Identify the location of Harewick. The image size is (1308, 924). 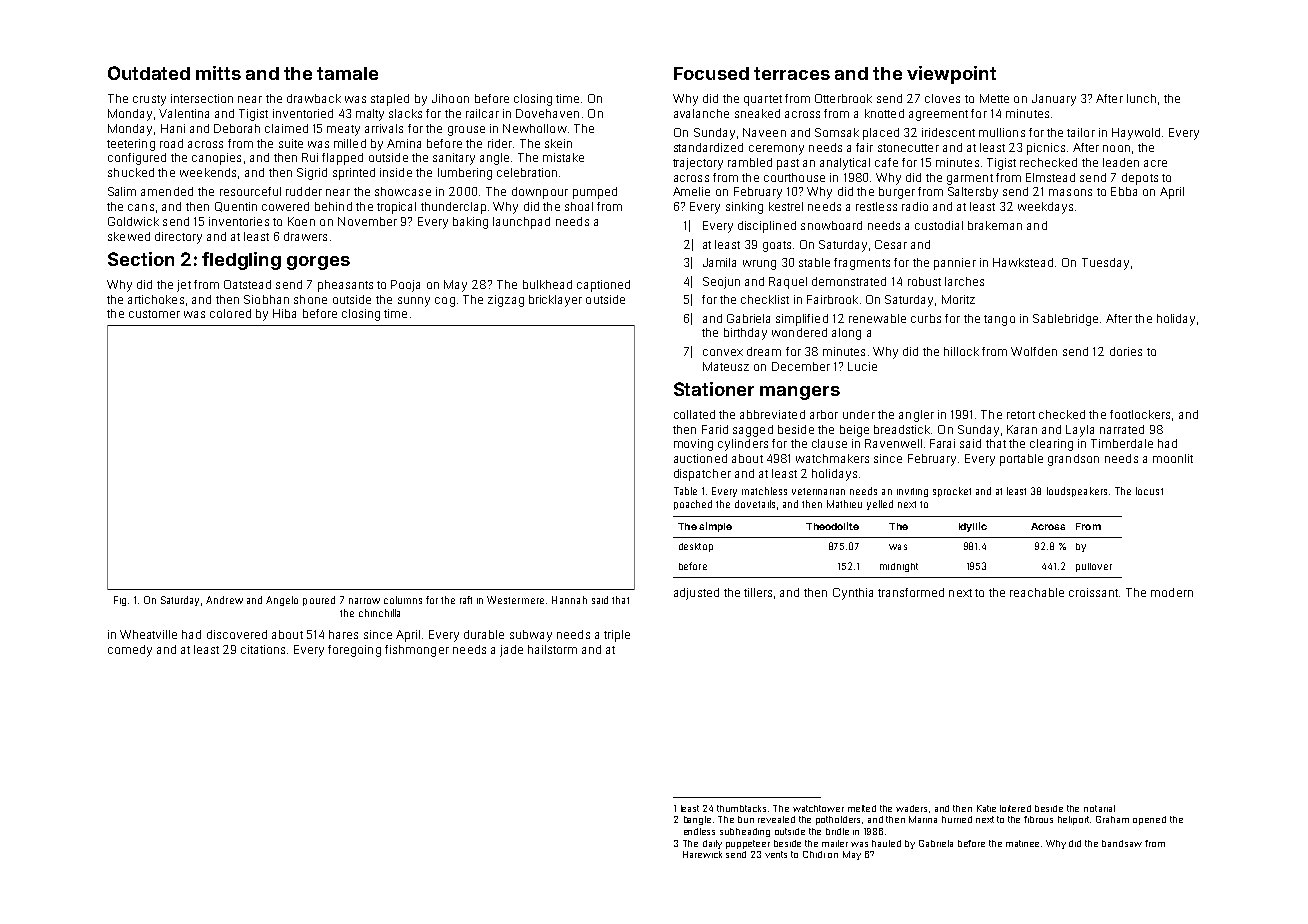
(702, 854).
